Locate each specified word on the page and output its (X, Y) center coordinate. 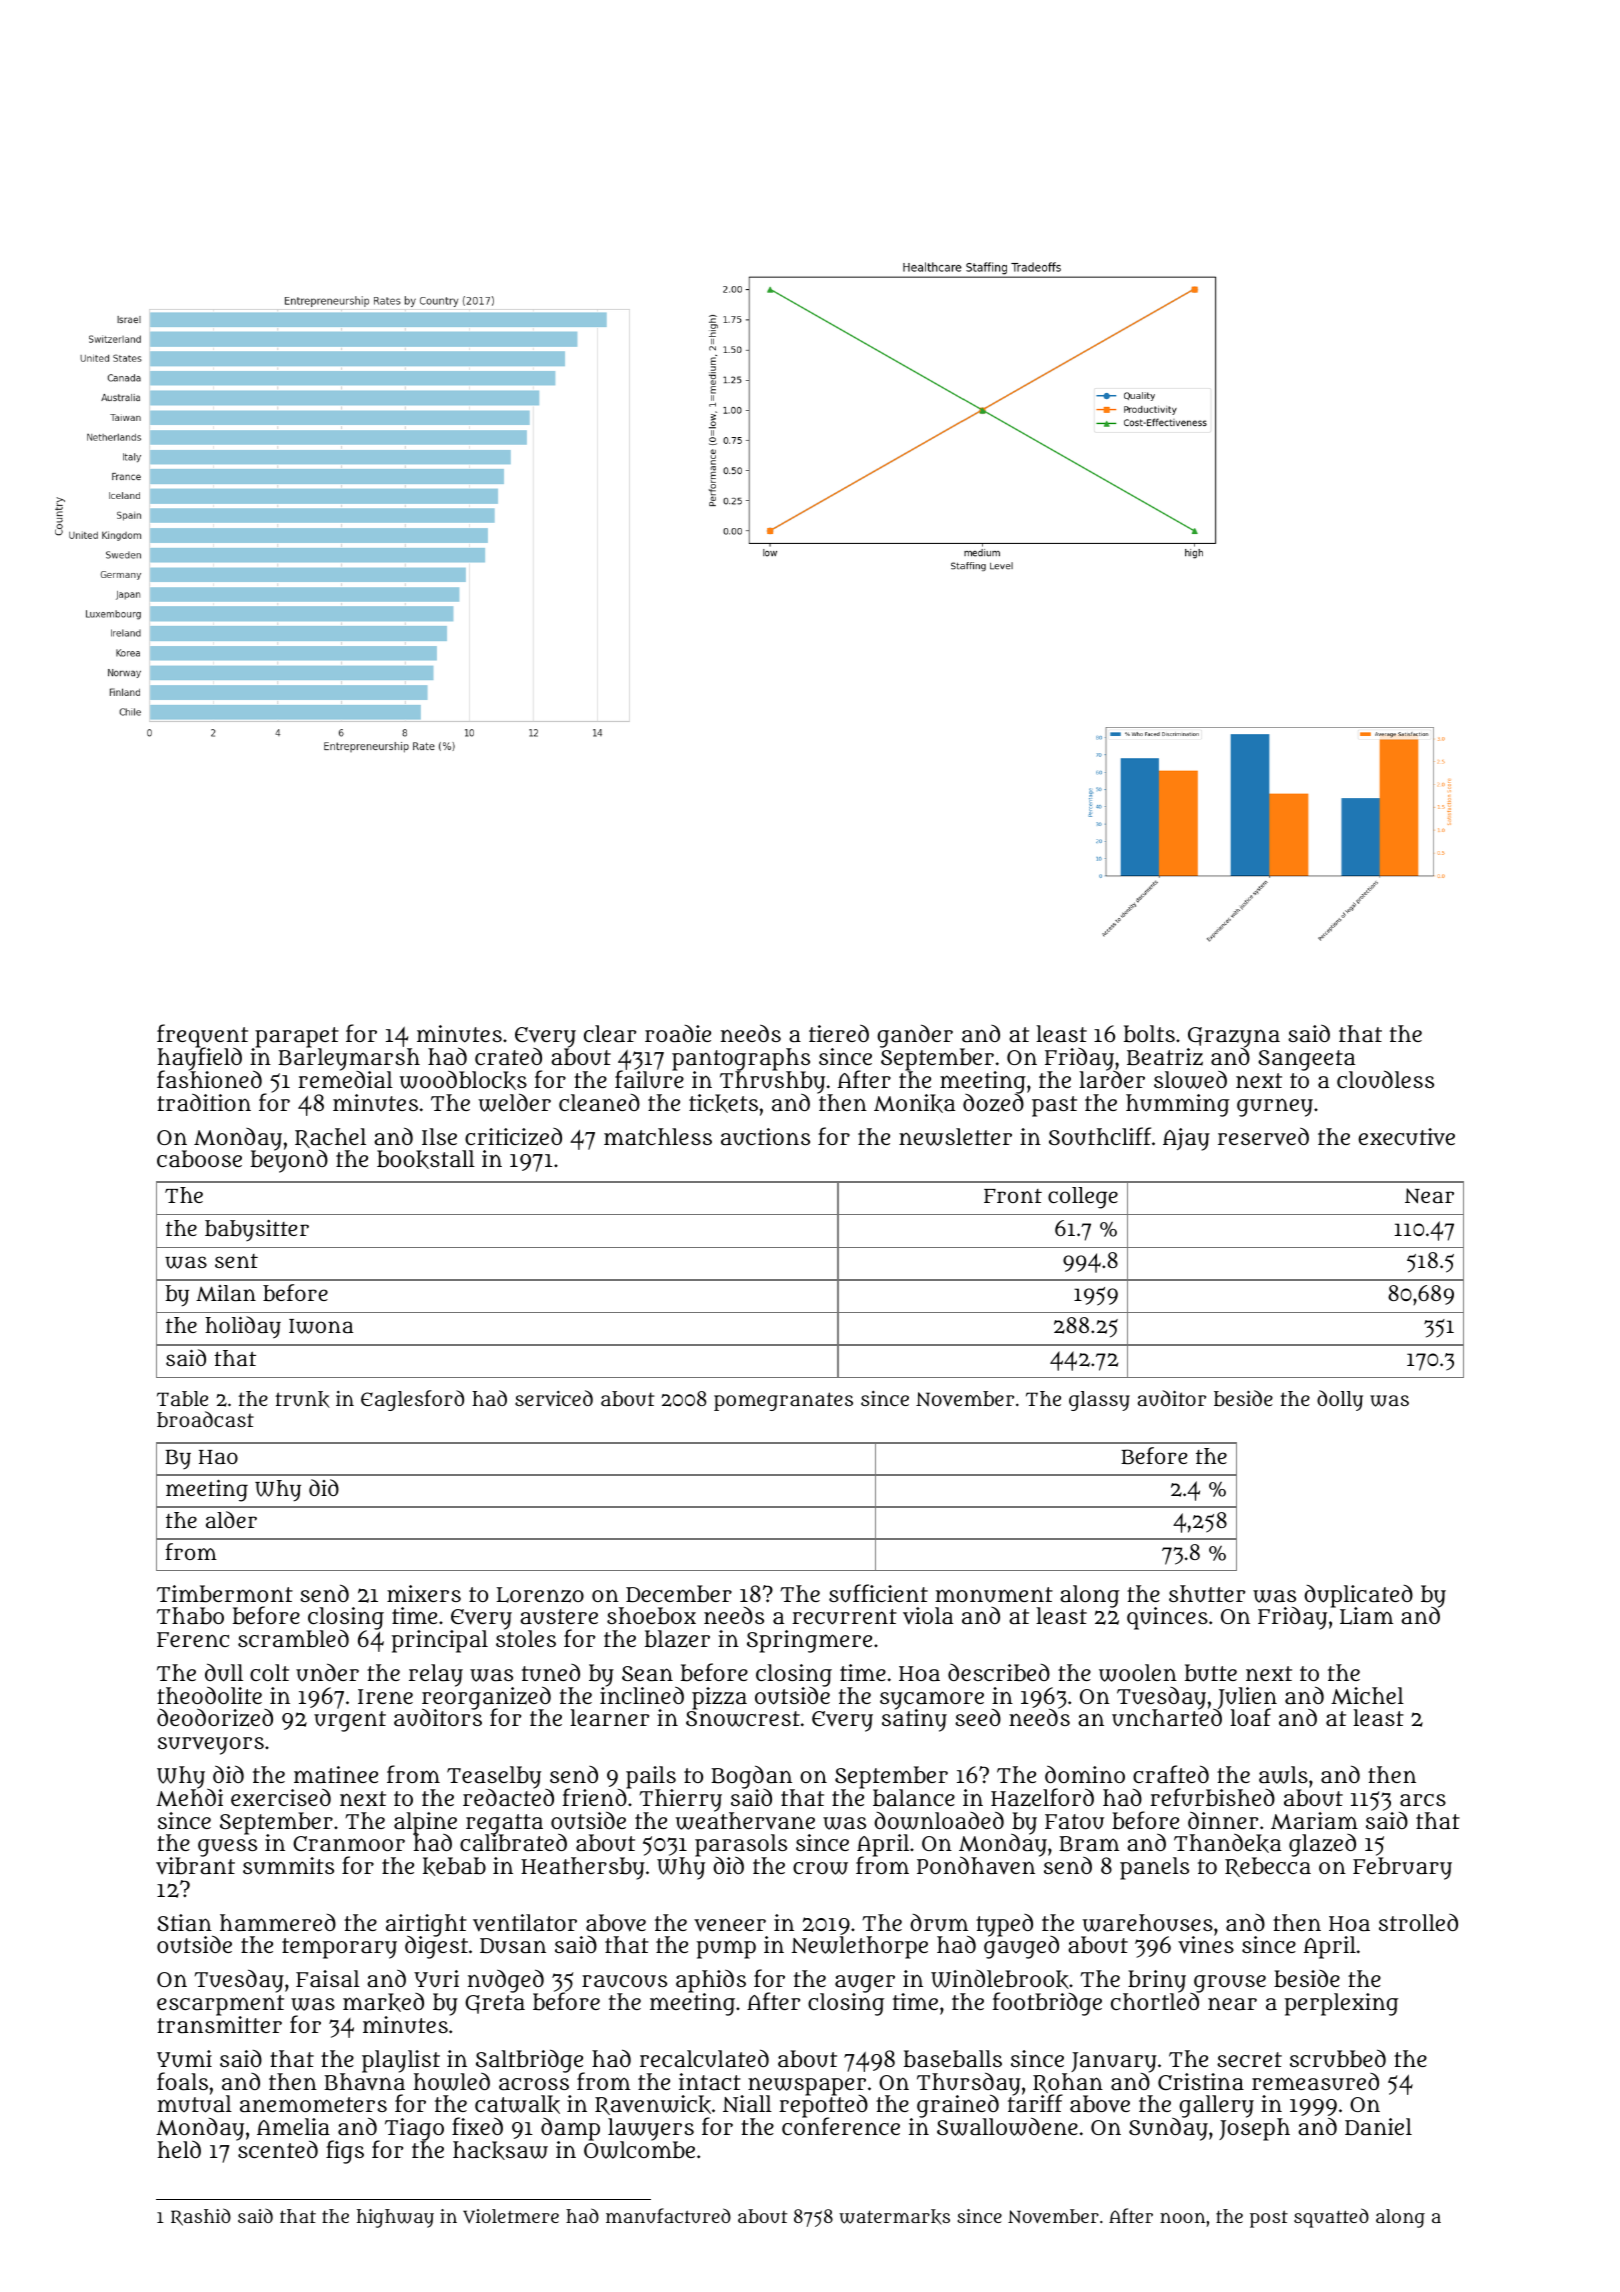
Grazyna (1234, 1037)
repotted (823, 2106)
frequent (202, 1036)
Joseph (1254, 2130)
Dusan (513, 1946)
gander (915, 1036)
